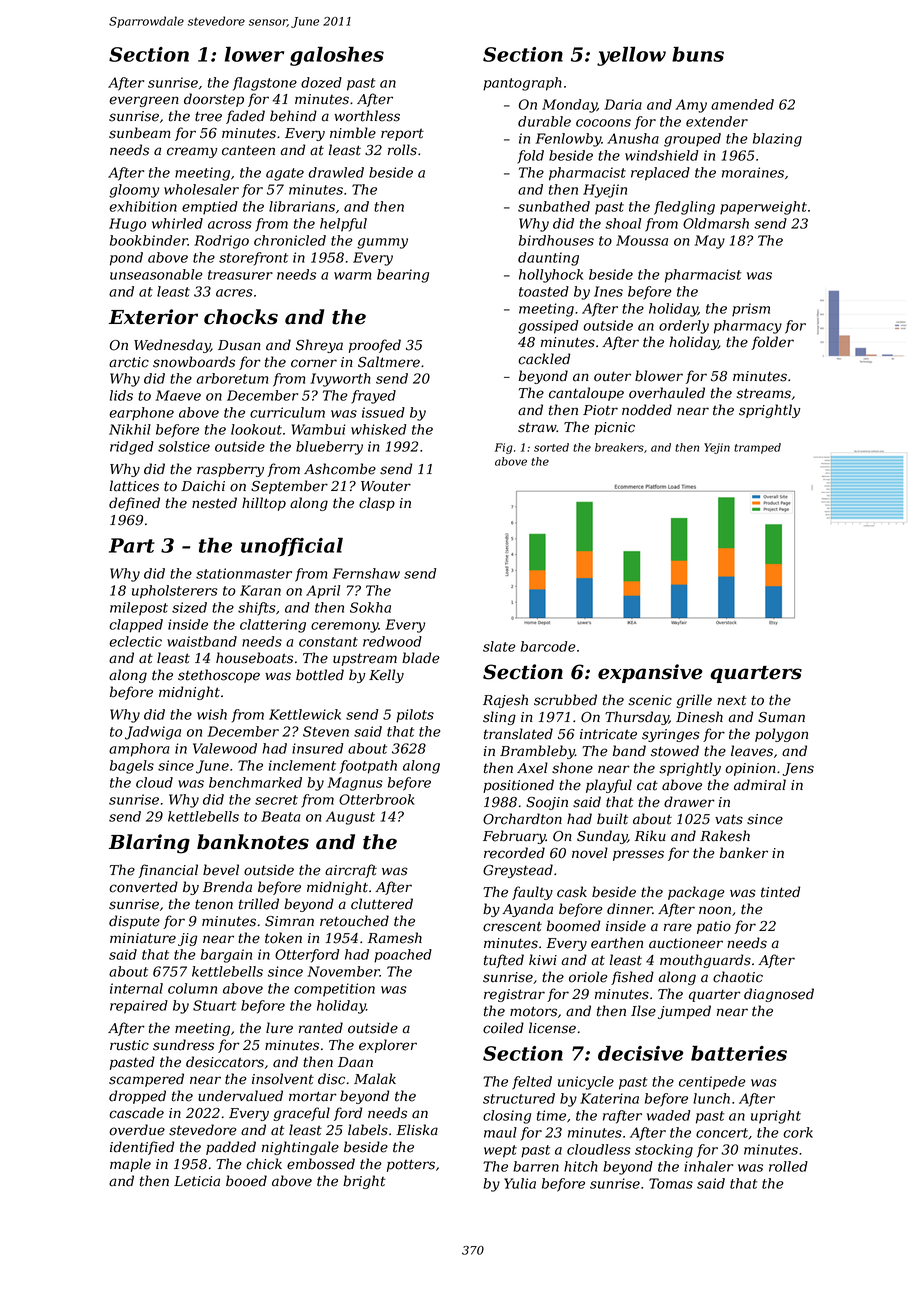 This screenshot has width=924, height=1308. What do you see at coordinates (518, 786) in the screenshot?
I see `positioned` at bounding box center [518, 786].
